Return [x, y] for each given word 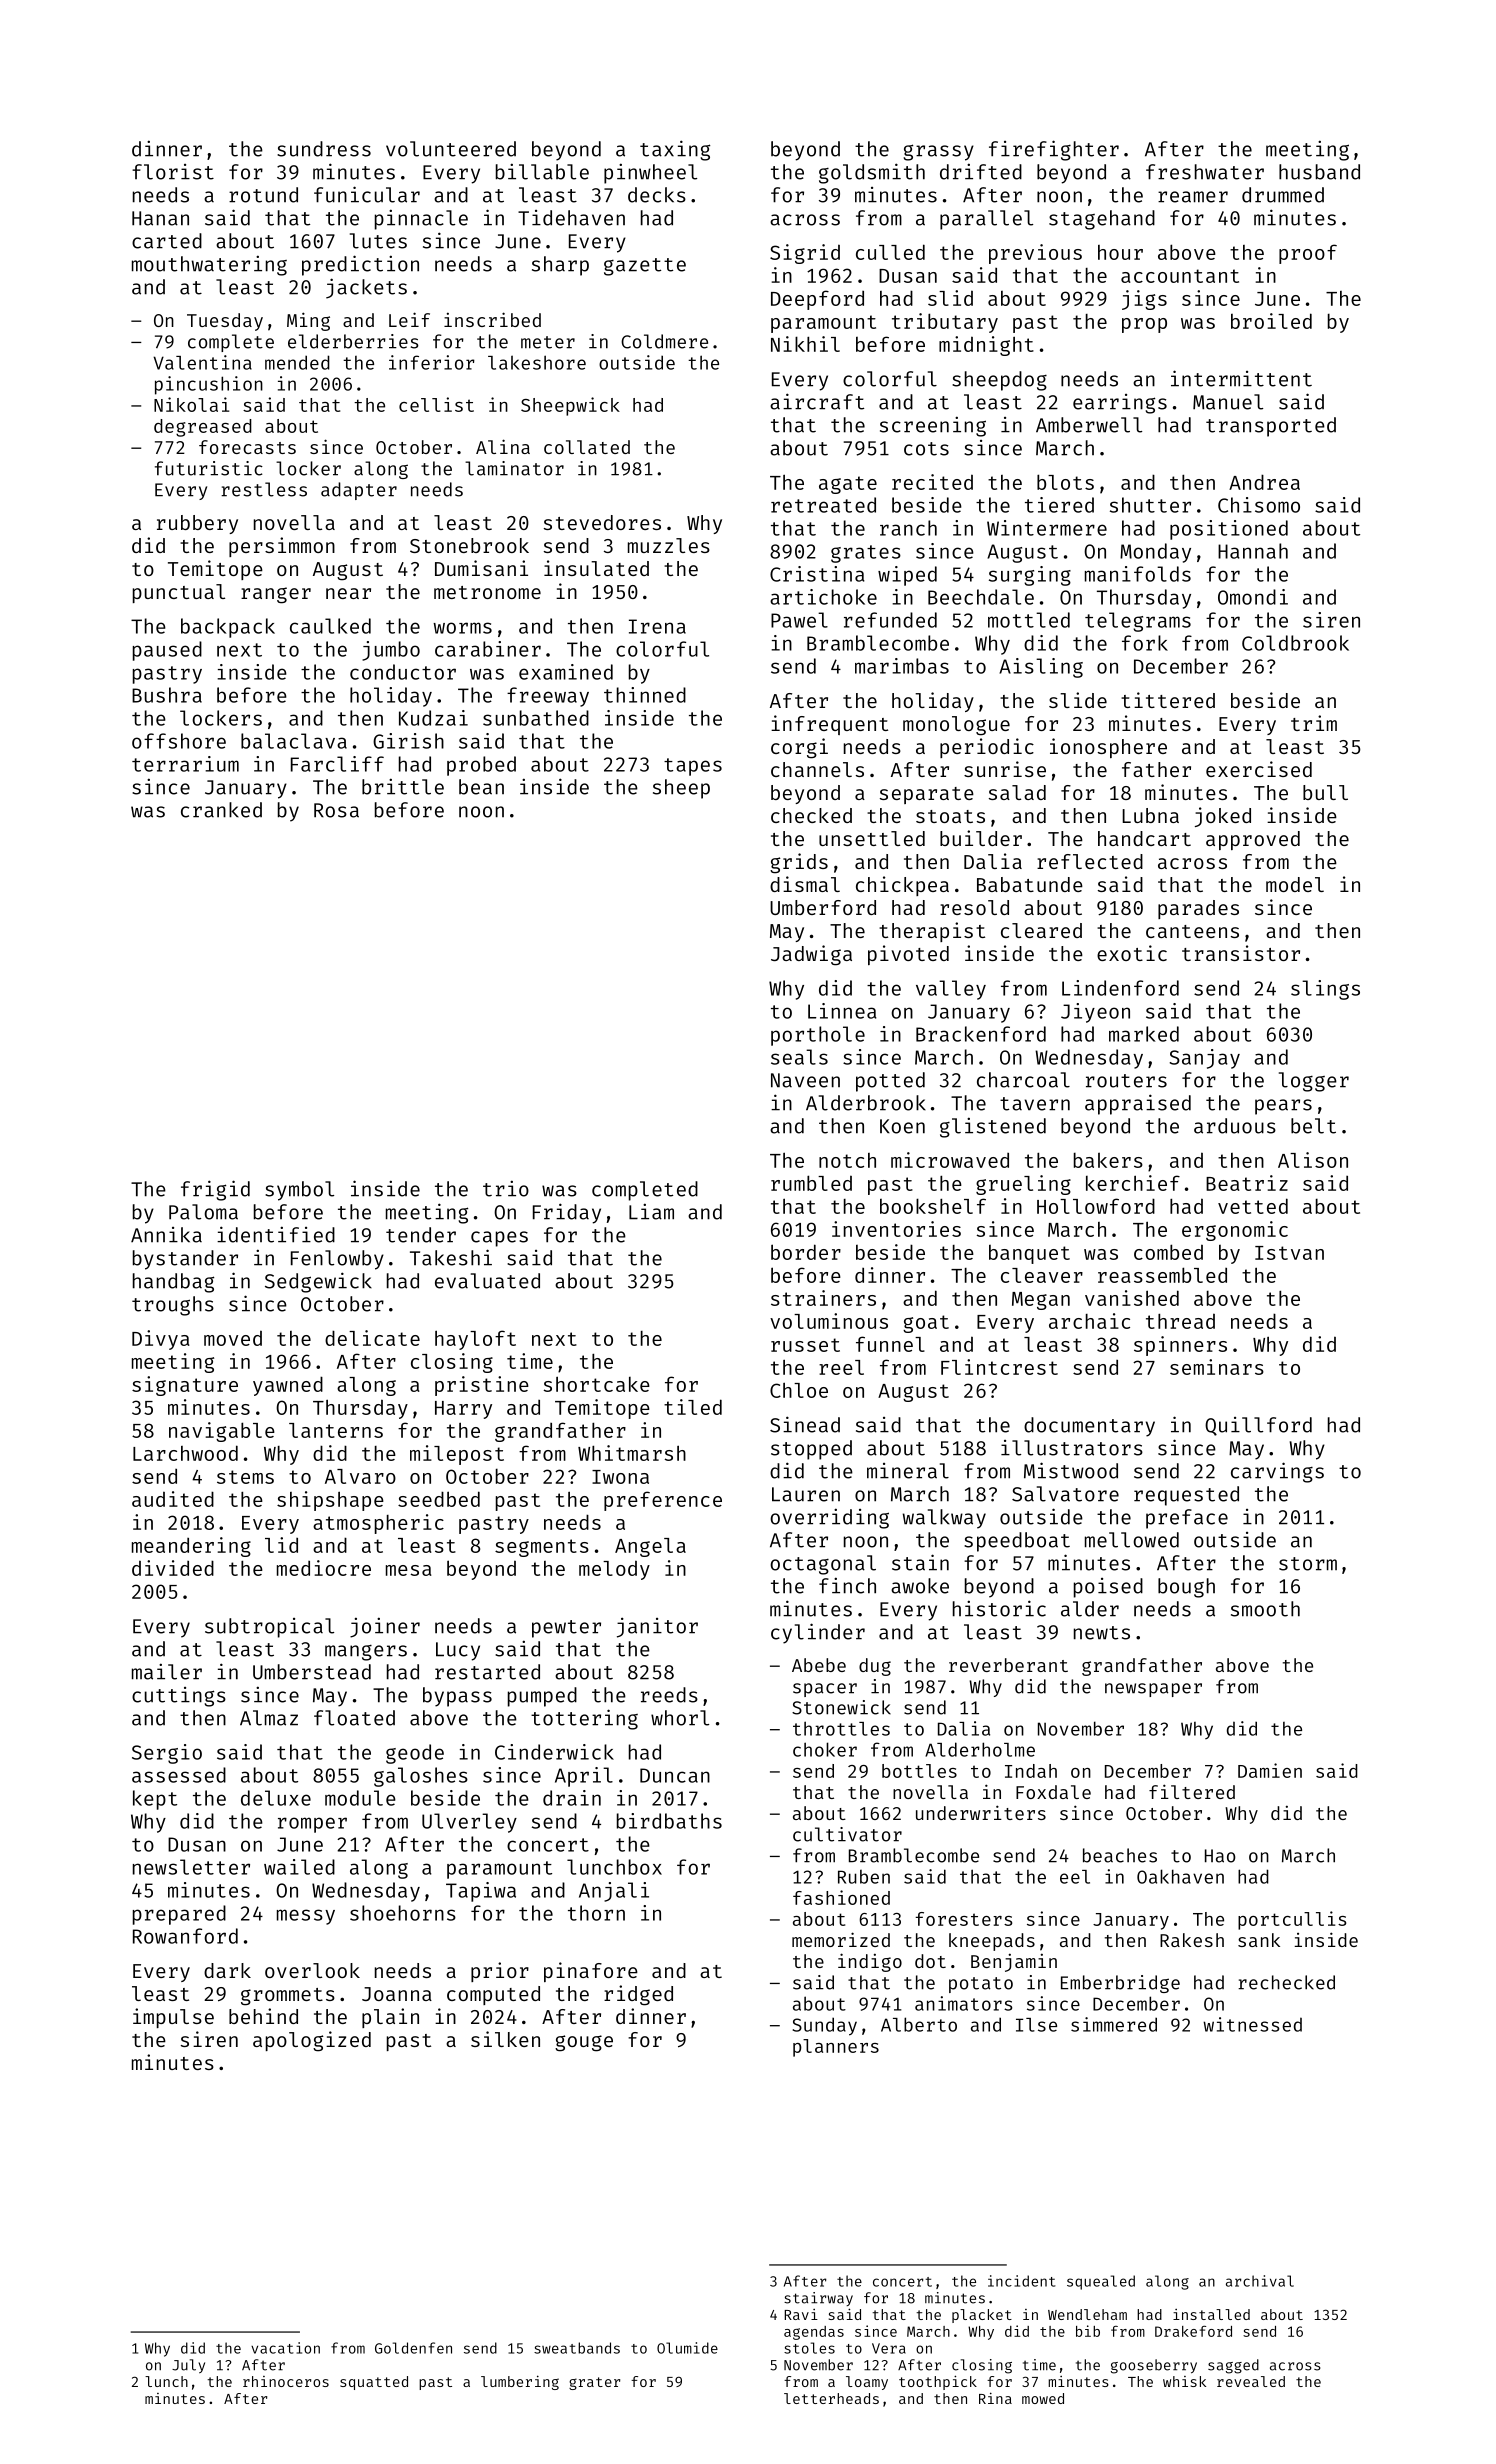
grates [866, 554]
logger [1314, 1082]
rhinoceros [286, 2381]
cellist [436, 404]
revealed [1251, 2381]
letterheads [831, 2398]
